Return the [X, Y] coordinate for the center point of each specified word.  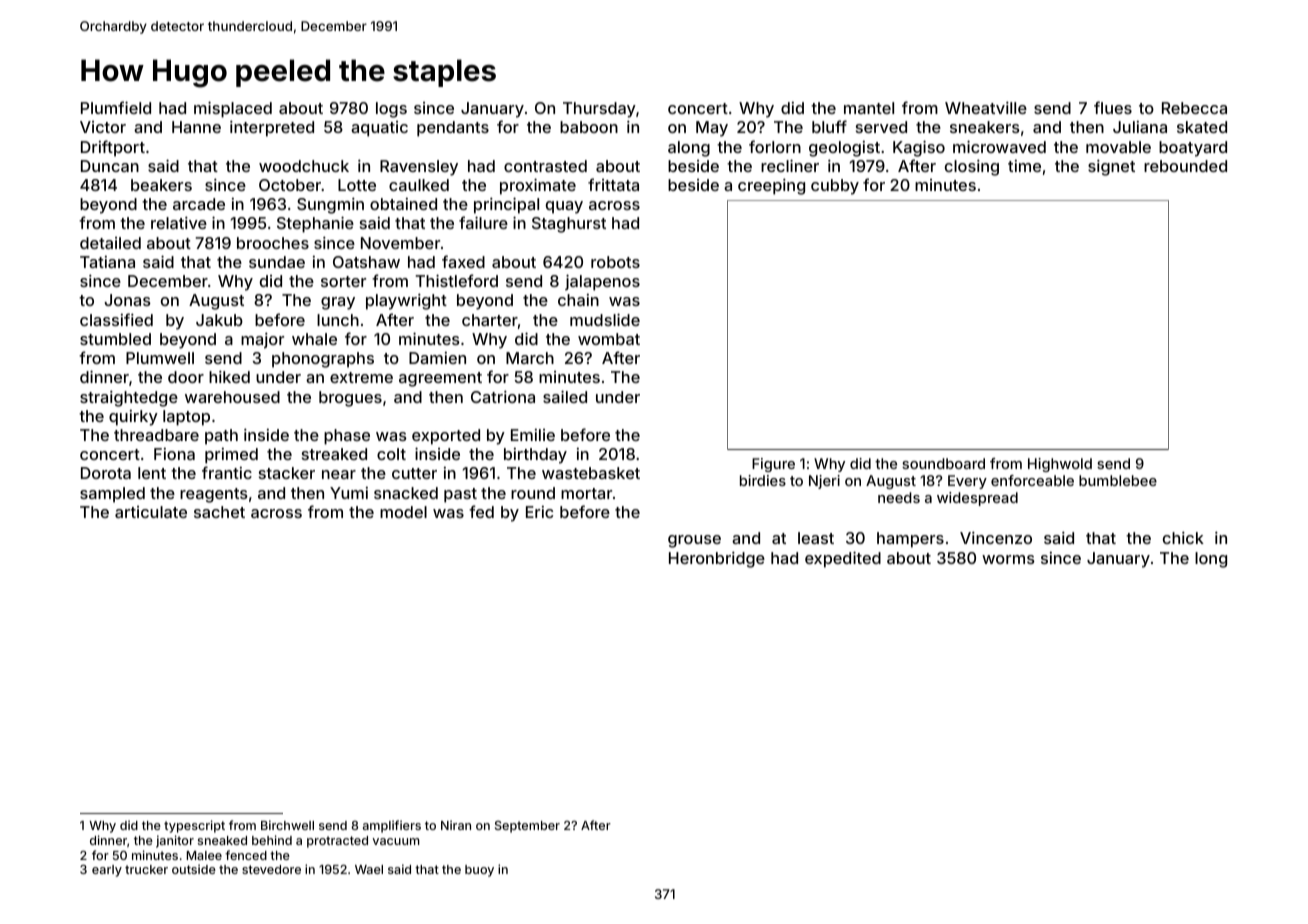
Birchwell [287, 825]
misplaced [233, 109]
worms [1008, 559]
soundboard [943, 463]
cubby [835, 187]
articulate [151, 512]
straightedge [129, 398]
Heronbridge [717, 559]
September [527, 827]
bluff [829, 126]
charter [490, 320]
